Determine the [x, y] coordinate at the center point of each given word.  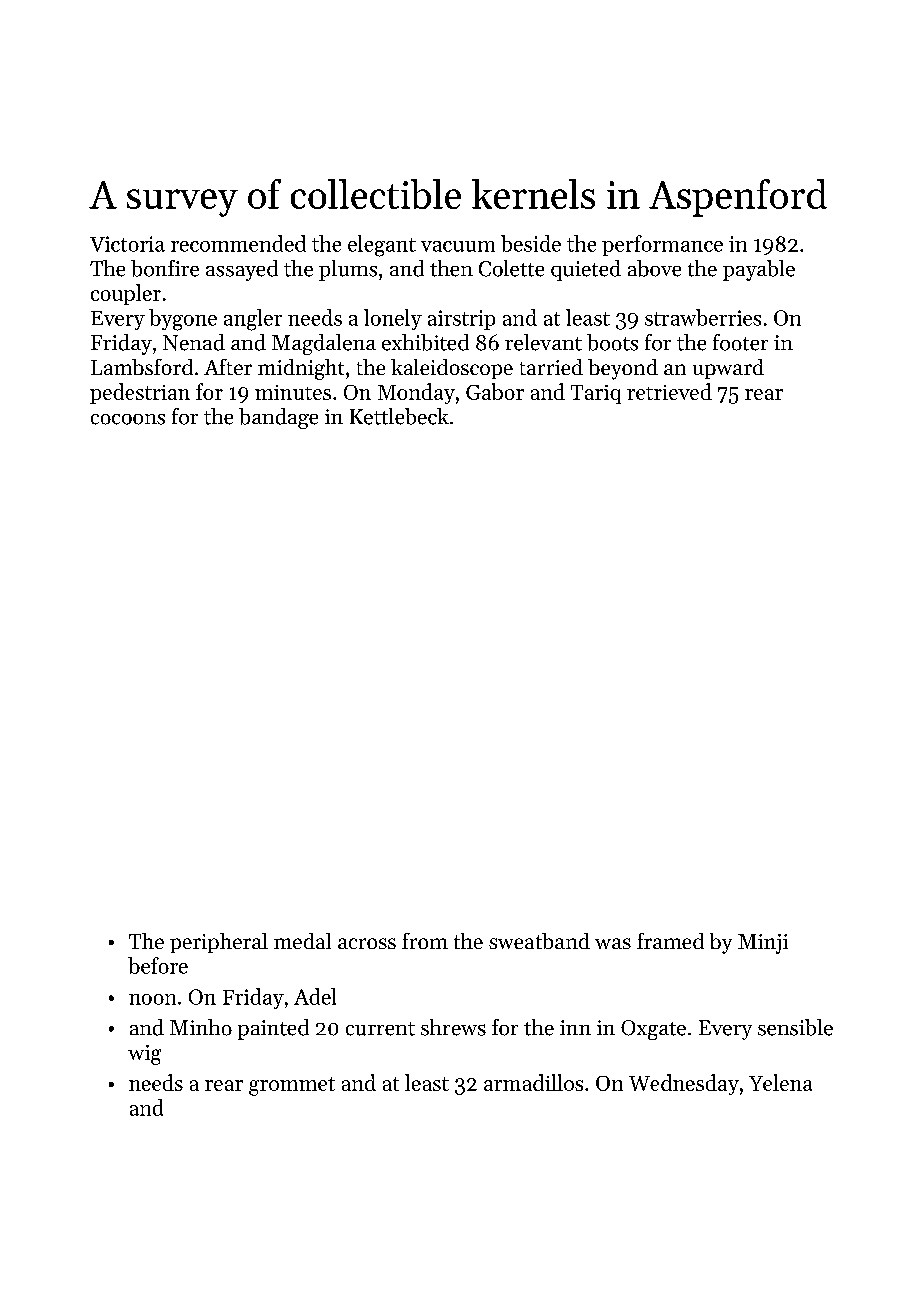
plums [348, 270]
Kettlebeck [399, 416]
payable [759, 270]
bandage [278, 418]
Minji [763, 944]
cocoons [128, 419]
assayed [242, 270]
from [425, 941]
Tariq [596, 394]
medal [302, 941]
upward [728, 369]
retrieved [669, 391]
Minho [201, 1027]
